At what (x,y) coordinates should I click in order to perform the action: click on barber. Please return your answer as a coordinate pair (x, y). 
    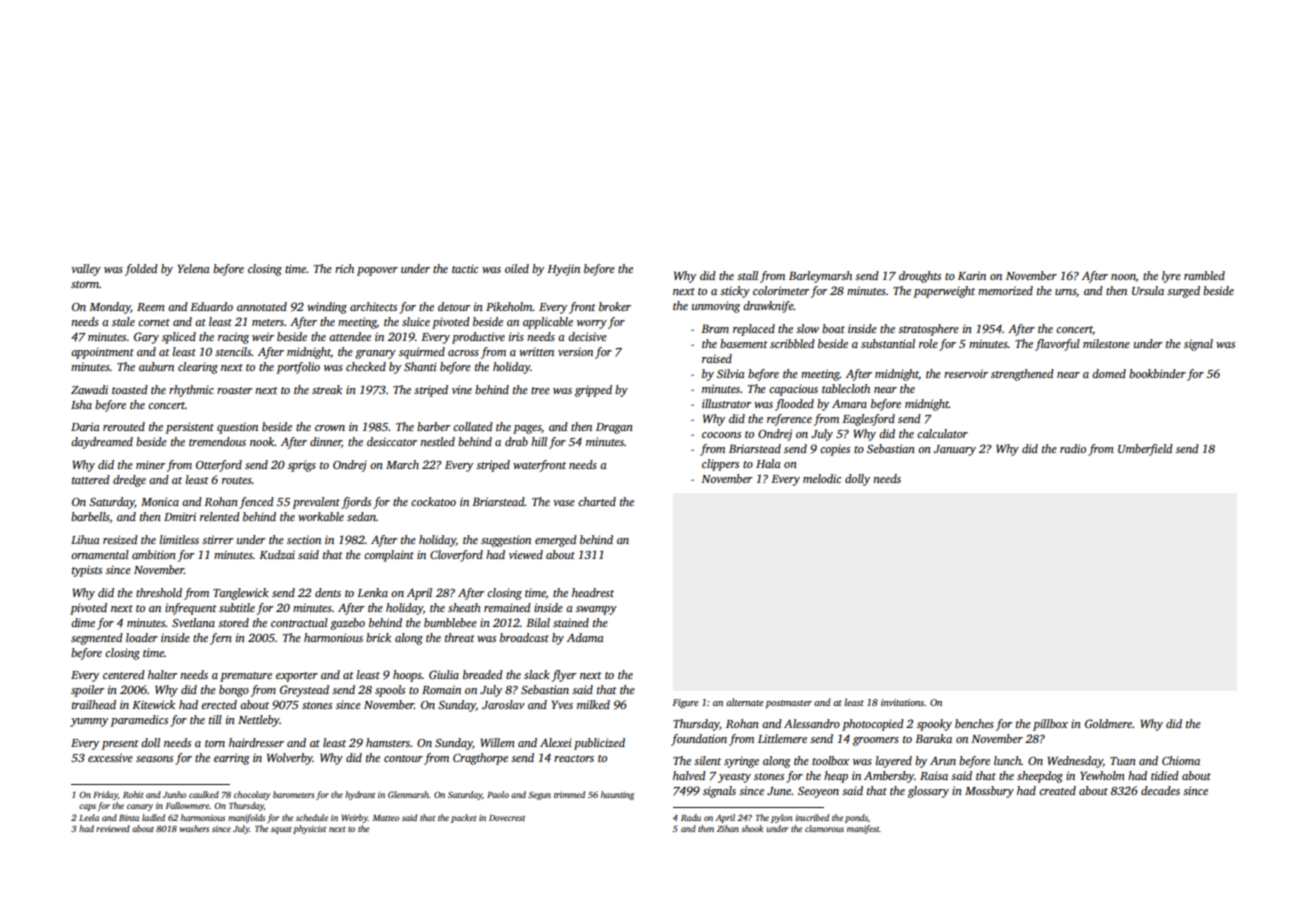
    Looking at the image, I should click on (433, 426).
